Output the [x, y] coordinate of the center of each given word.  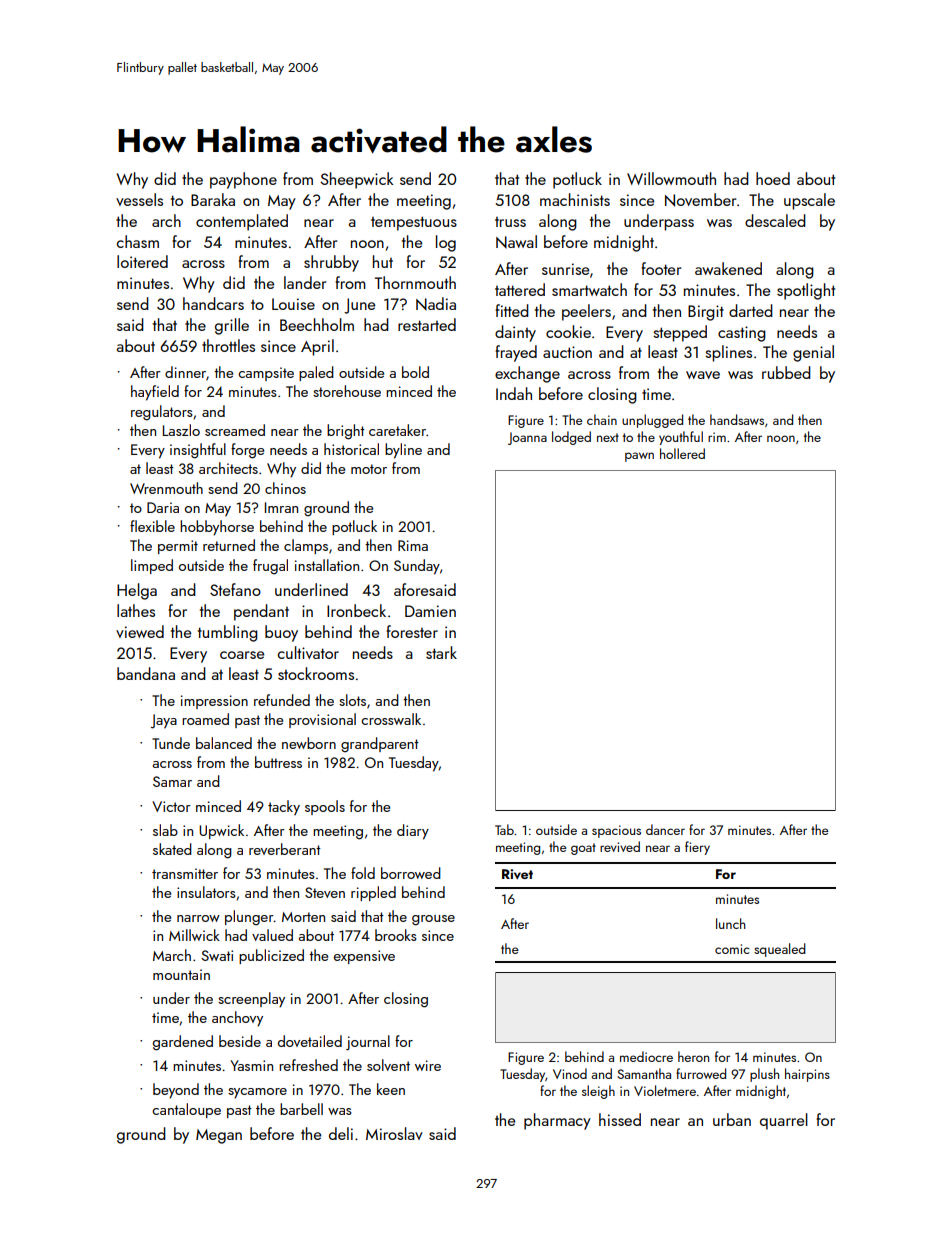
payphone [243, 180]
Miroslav [394, 1133]
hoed [773, 178]
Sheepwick [357, 180]
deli [341, 1133]
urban [732, 1119]
